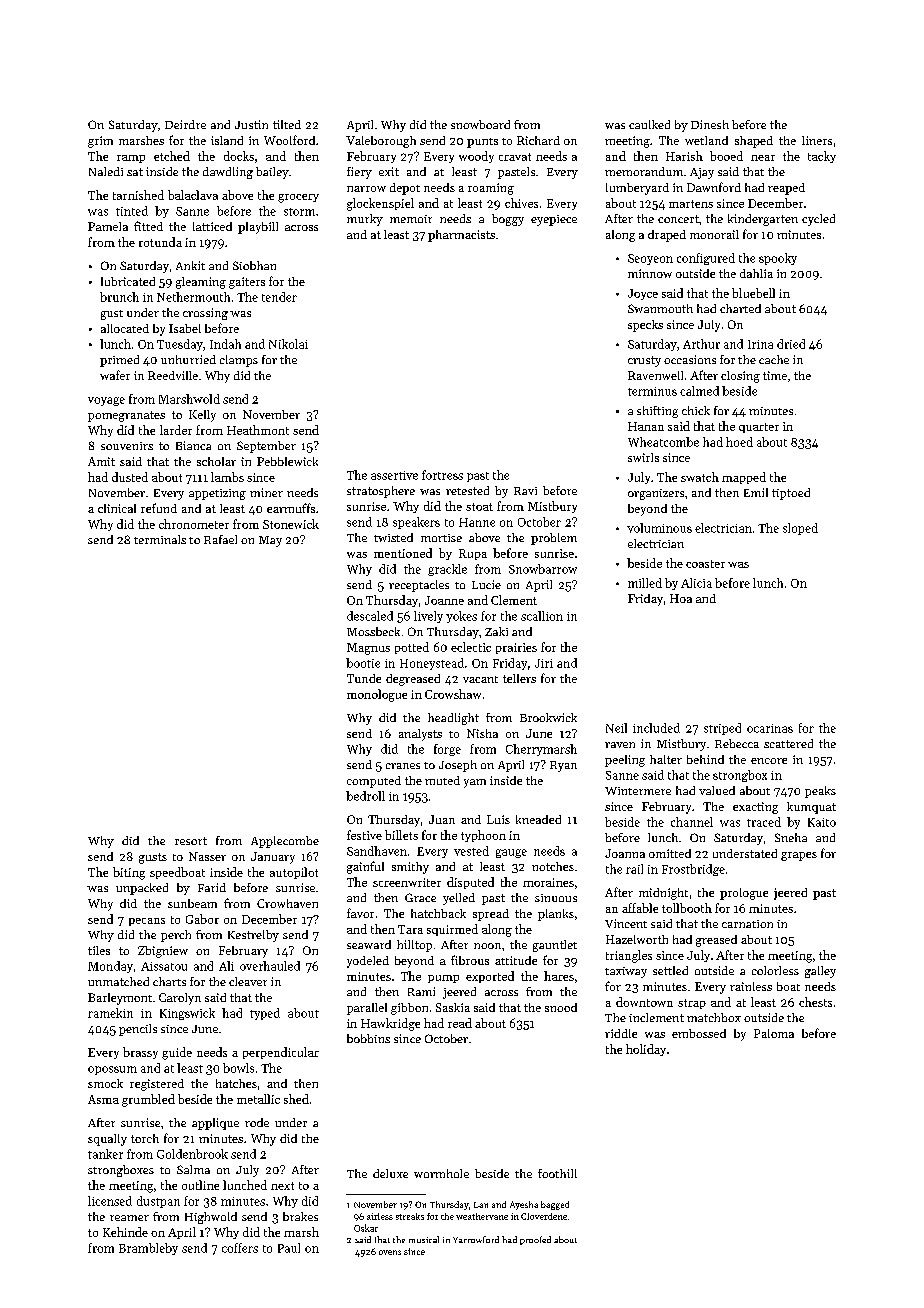 The image size is (924, 1308). Describe the element at coordinates (774, 1033) in the screenshot. I see `Paloma` at that location.
